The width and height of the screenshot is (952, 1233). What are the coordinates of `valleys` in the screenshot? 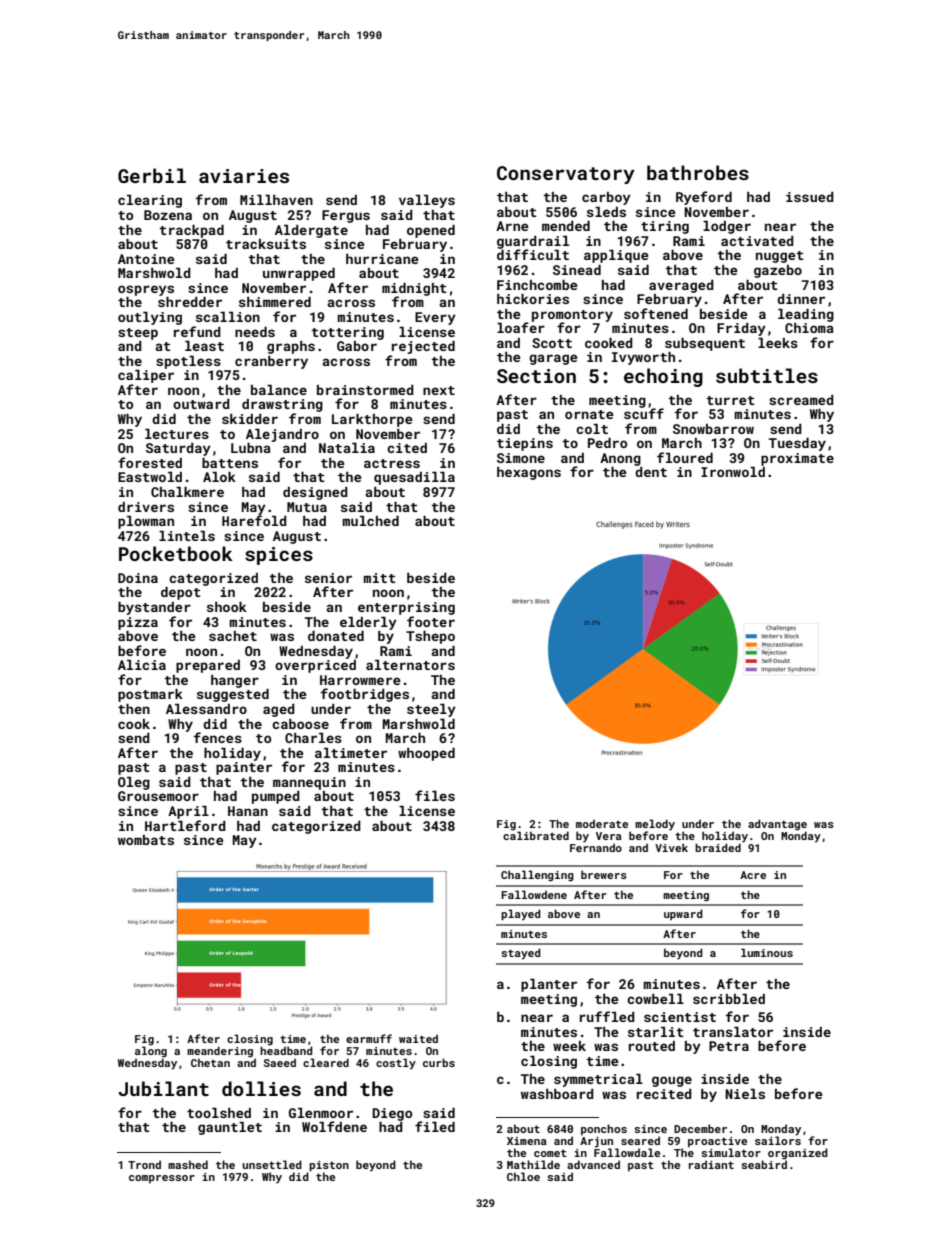 It's located at (427, 201).
